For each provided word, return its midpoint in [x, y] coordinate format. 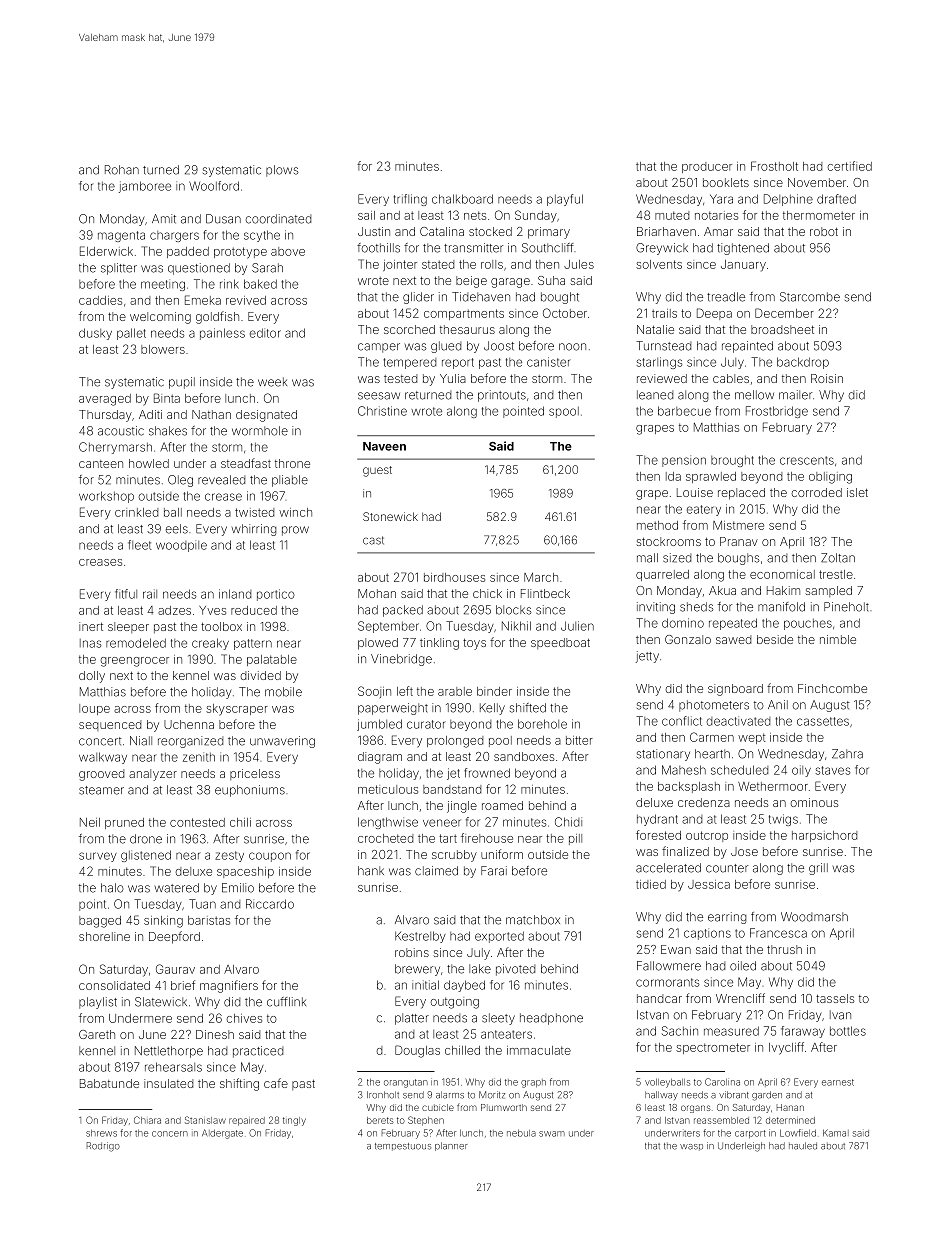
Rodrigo [103, 1147]
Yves [212, 610]
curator [426, 724]
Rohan [122, 170]
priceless [255, 774]
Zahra [847, 754]
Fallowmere [669, 966]
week [272, 382]
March [541, 577]
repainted [747, 347]
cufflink [286, 1002]
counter [727, 868]
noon [572, 347]
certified [849, 166]
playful [565, 200]
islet [857, 492]
